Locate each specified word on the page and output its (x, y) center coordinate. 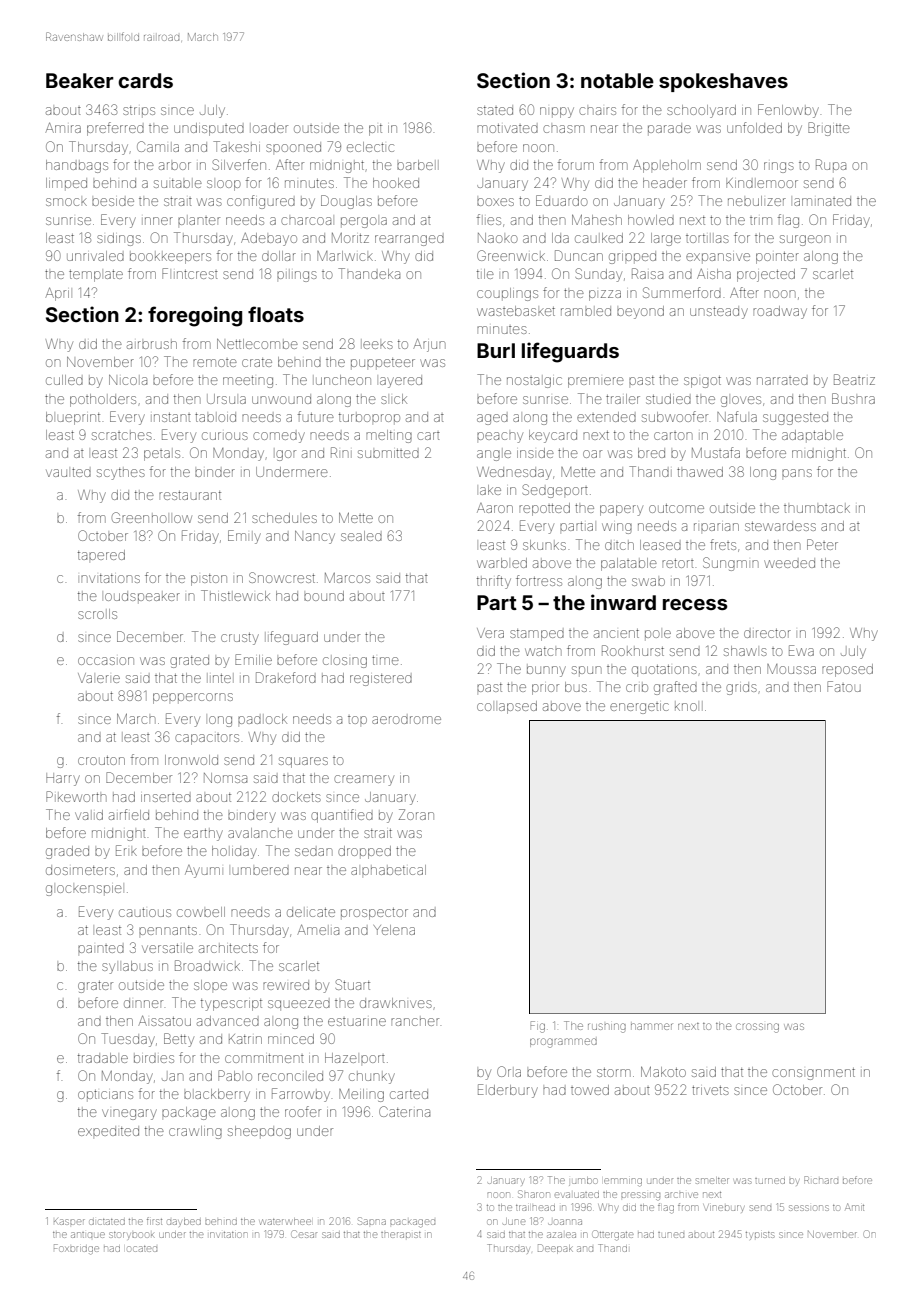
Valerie (99, 678)
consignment (813, 1074)
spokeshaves (723, 82)
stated (495, 110)
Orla (509, 1071)
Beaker (80, 80)
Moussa (791, 669)
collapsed (507, 707)
